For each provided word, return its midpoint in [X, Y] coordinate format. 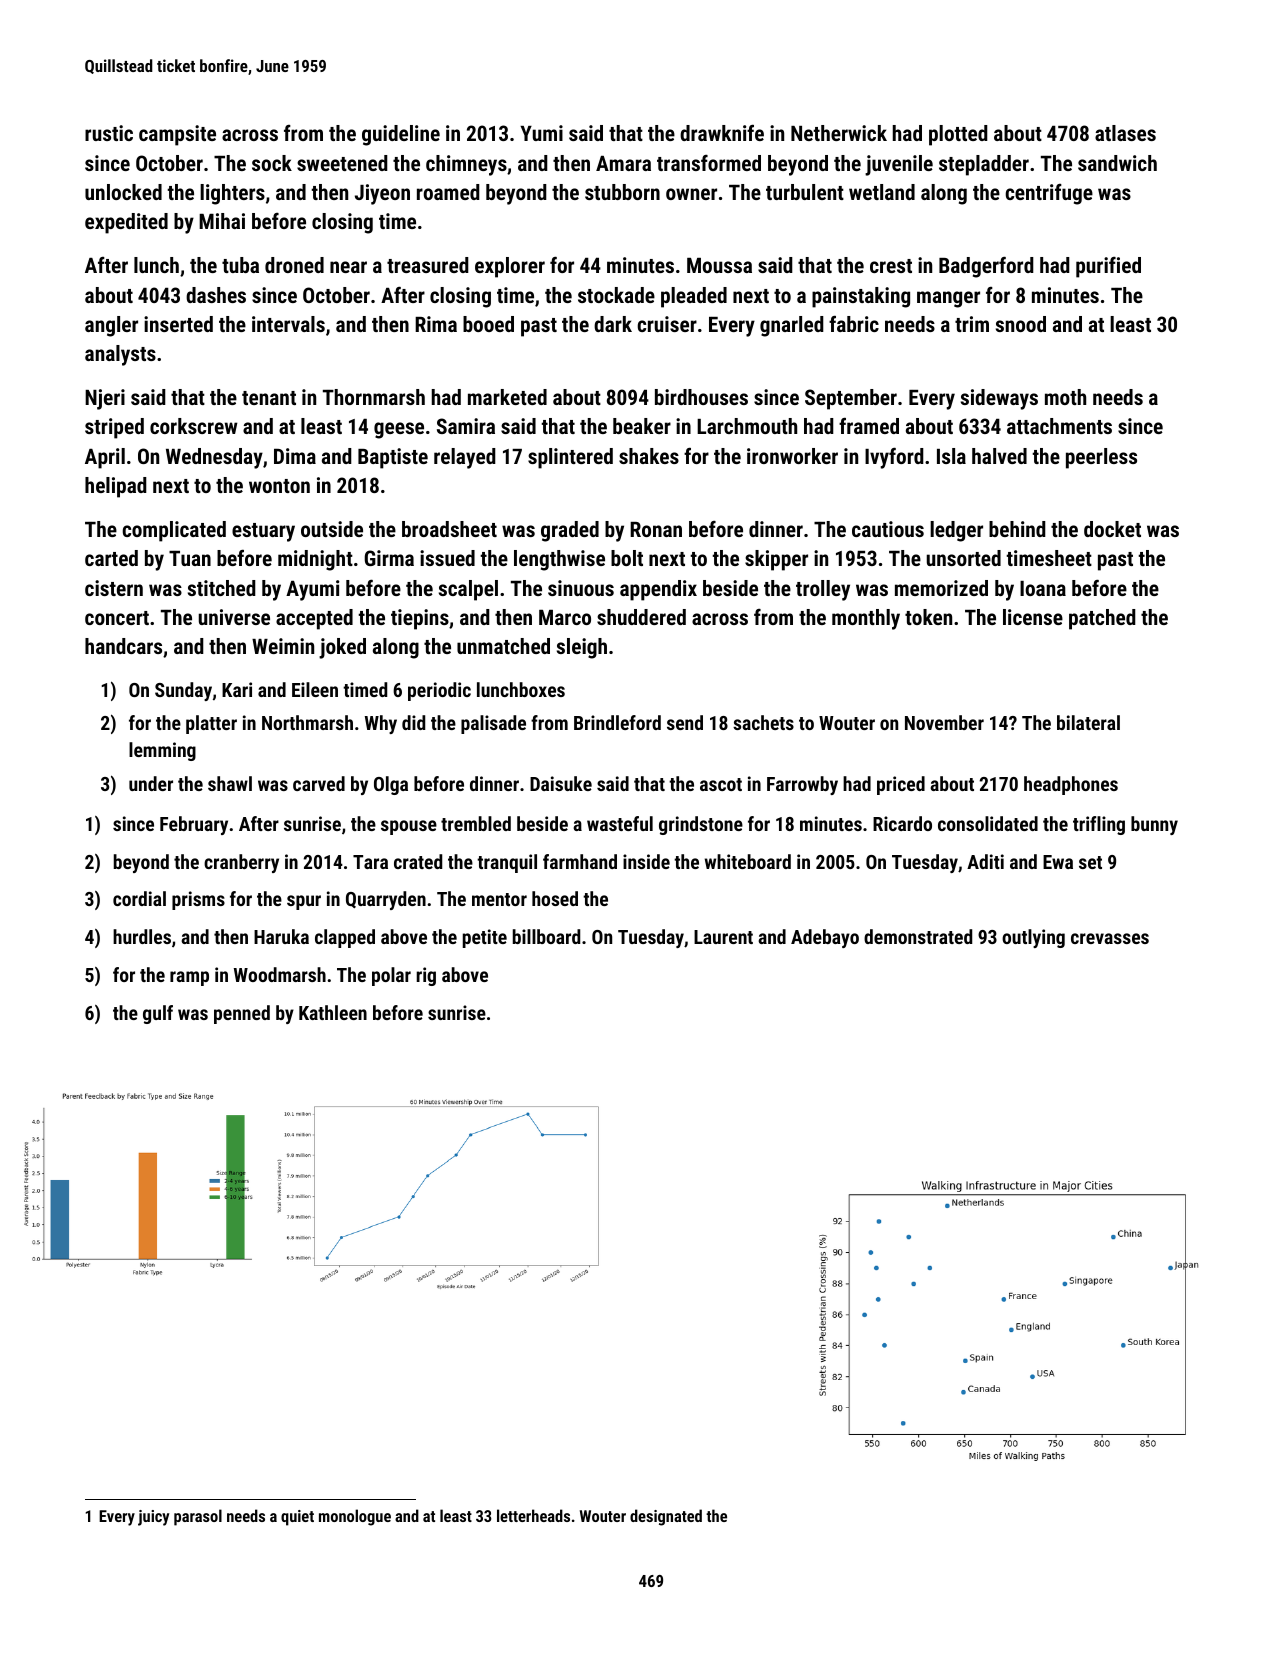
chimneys [466, 165]
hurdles [142, 936]
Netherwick [839, 133]
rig [426, 976]
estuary [263, 532]
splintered [570, 458]
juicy [153, 1518]
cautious [888, 529]
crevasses [1110, 938]
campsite [177, 135]
